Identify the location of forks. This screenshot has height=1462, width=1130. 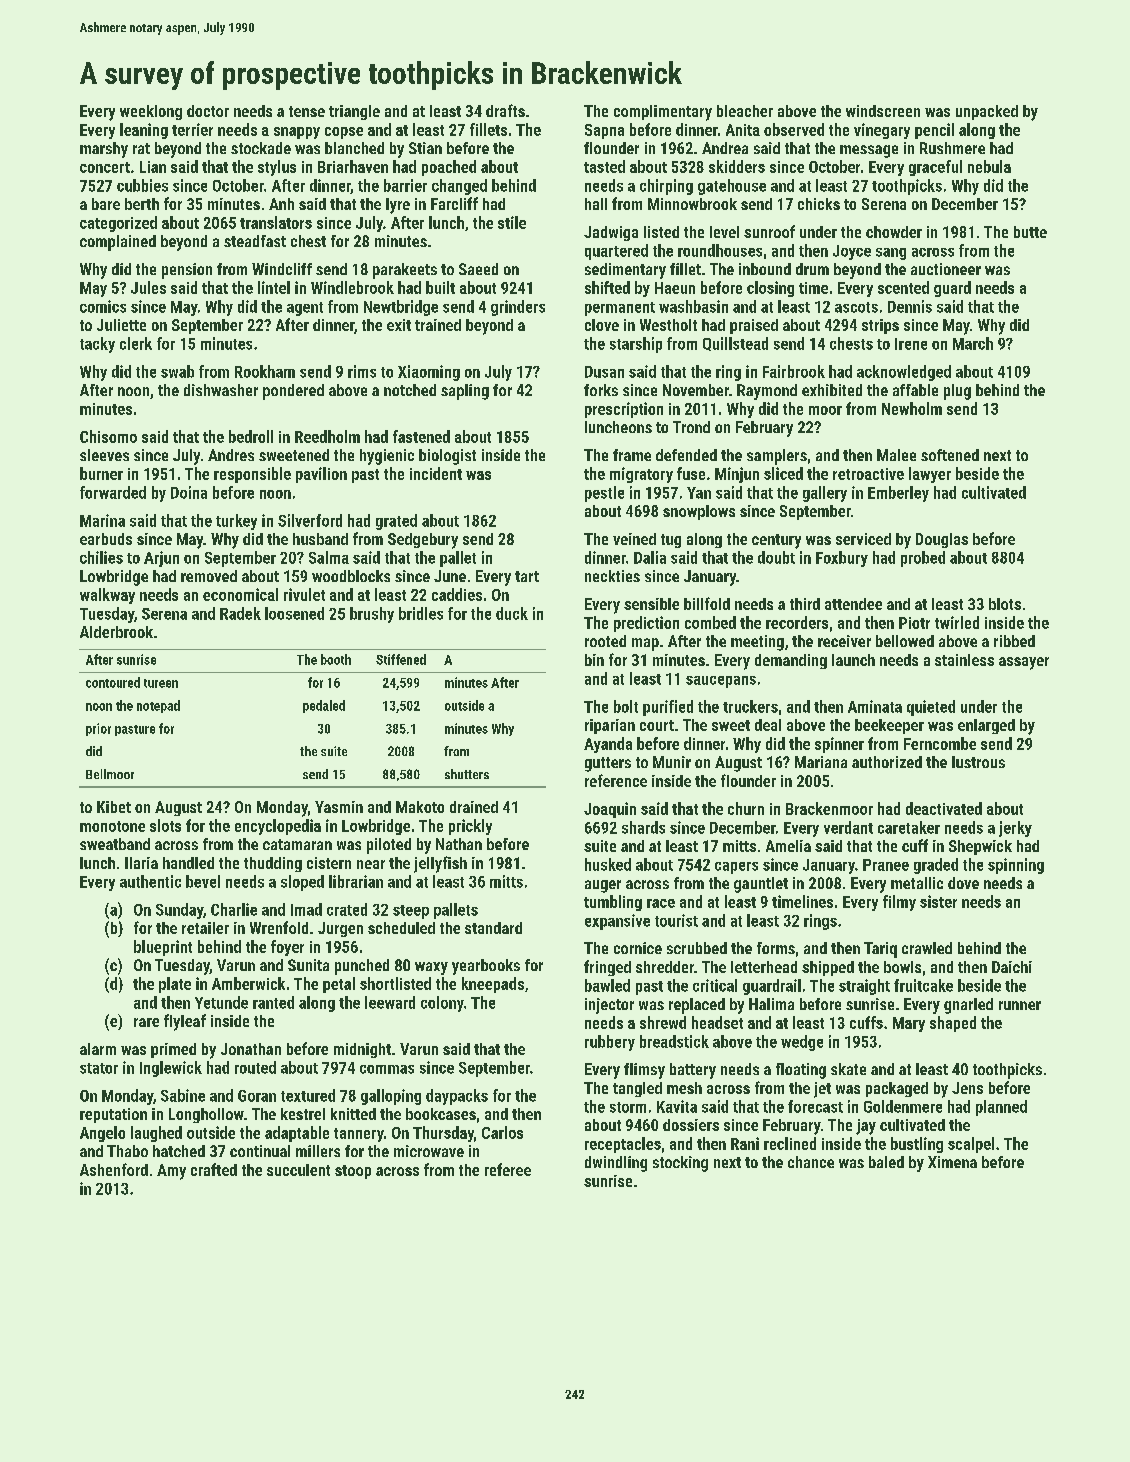
(601, 390).
